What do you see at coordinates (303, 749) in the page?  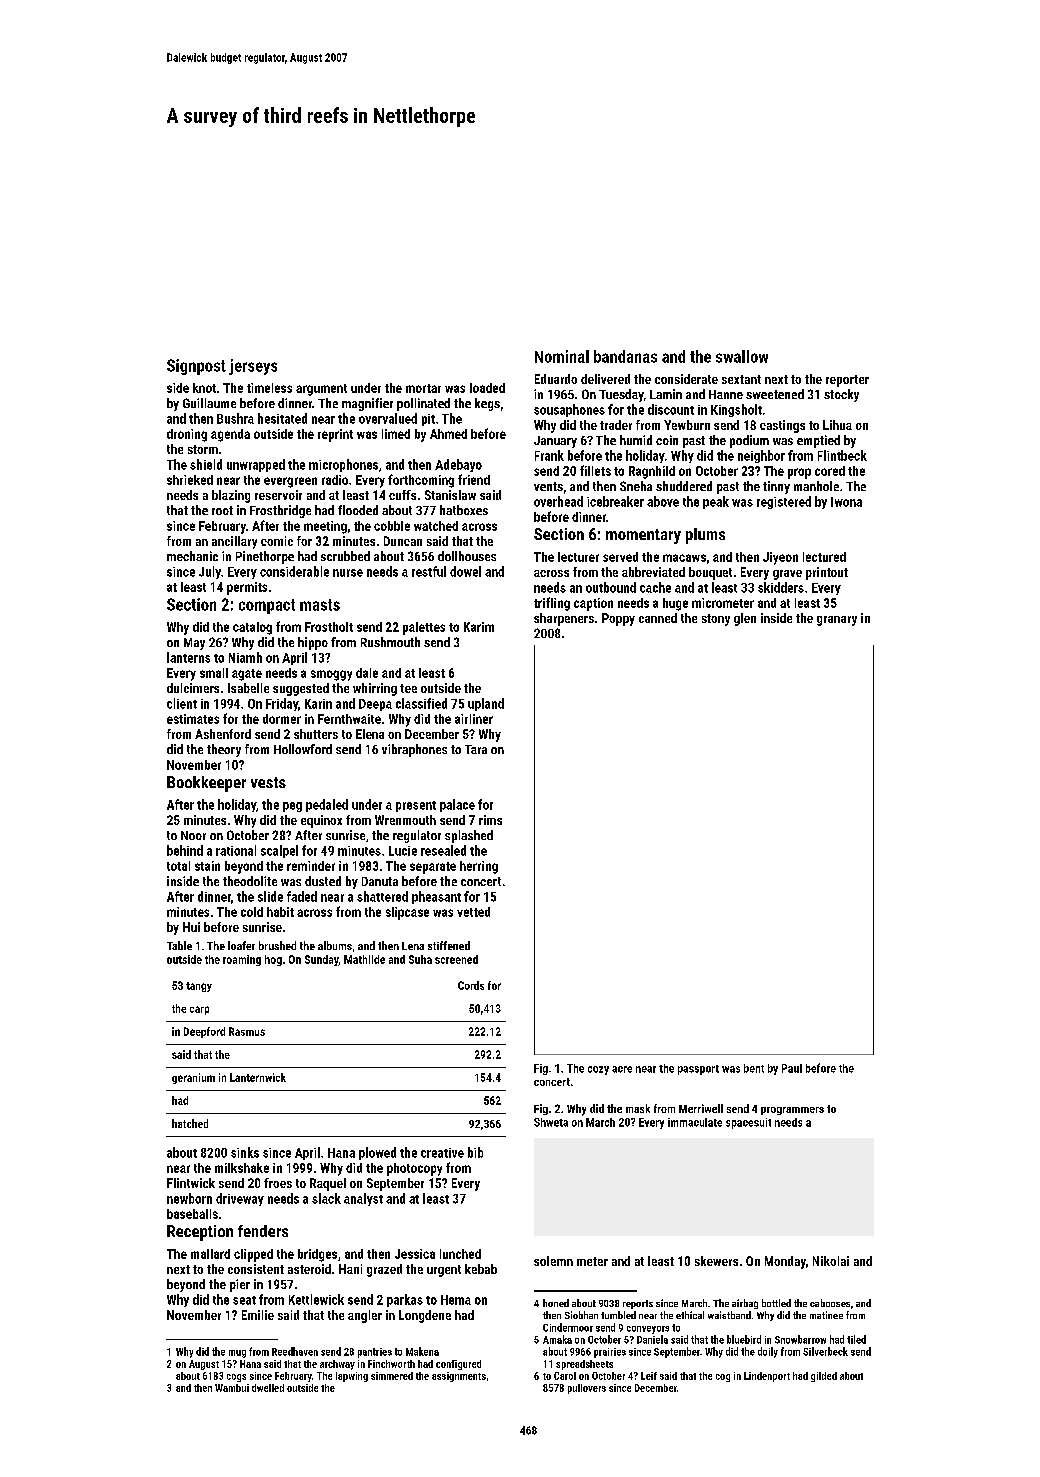 I see `Hollowford` at bounding box center [303, 749].
